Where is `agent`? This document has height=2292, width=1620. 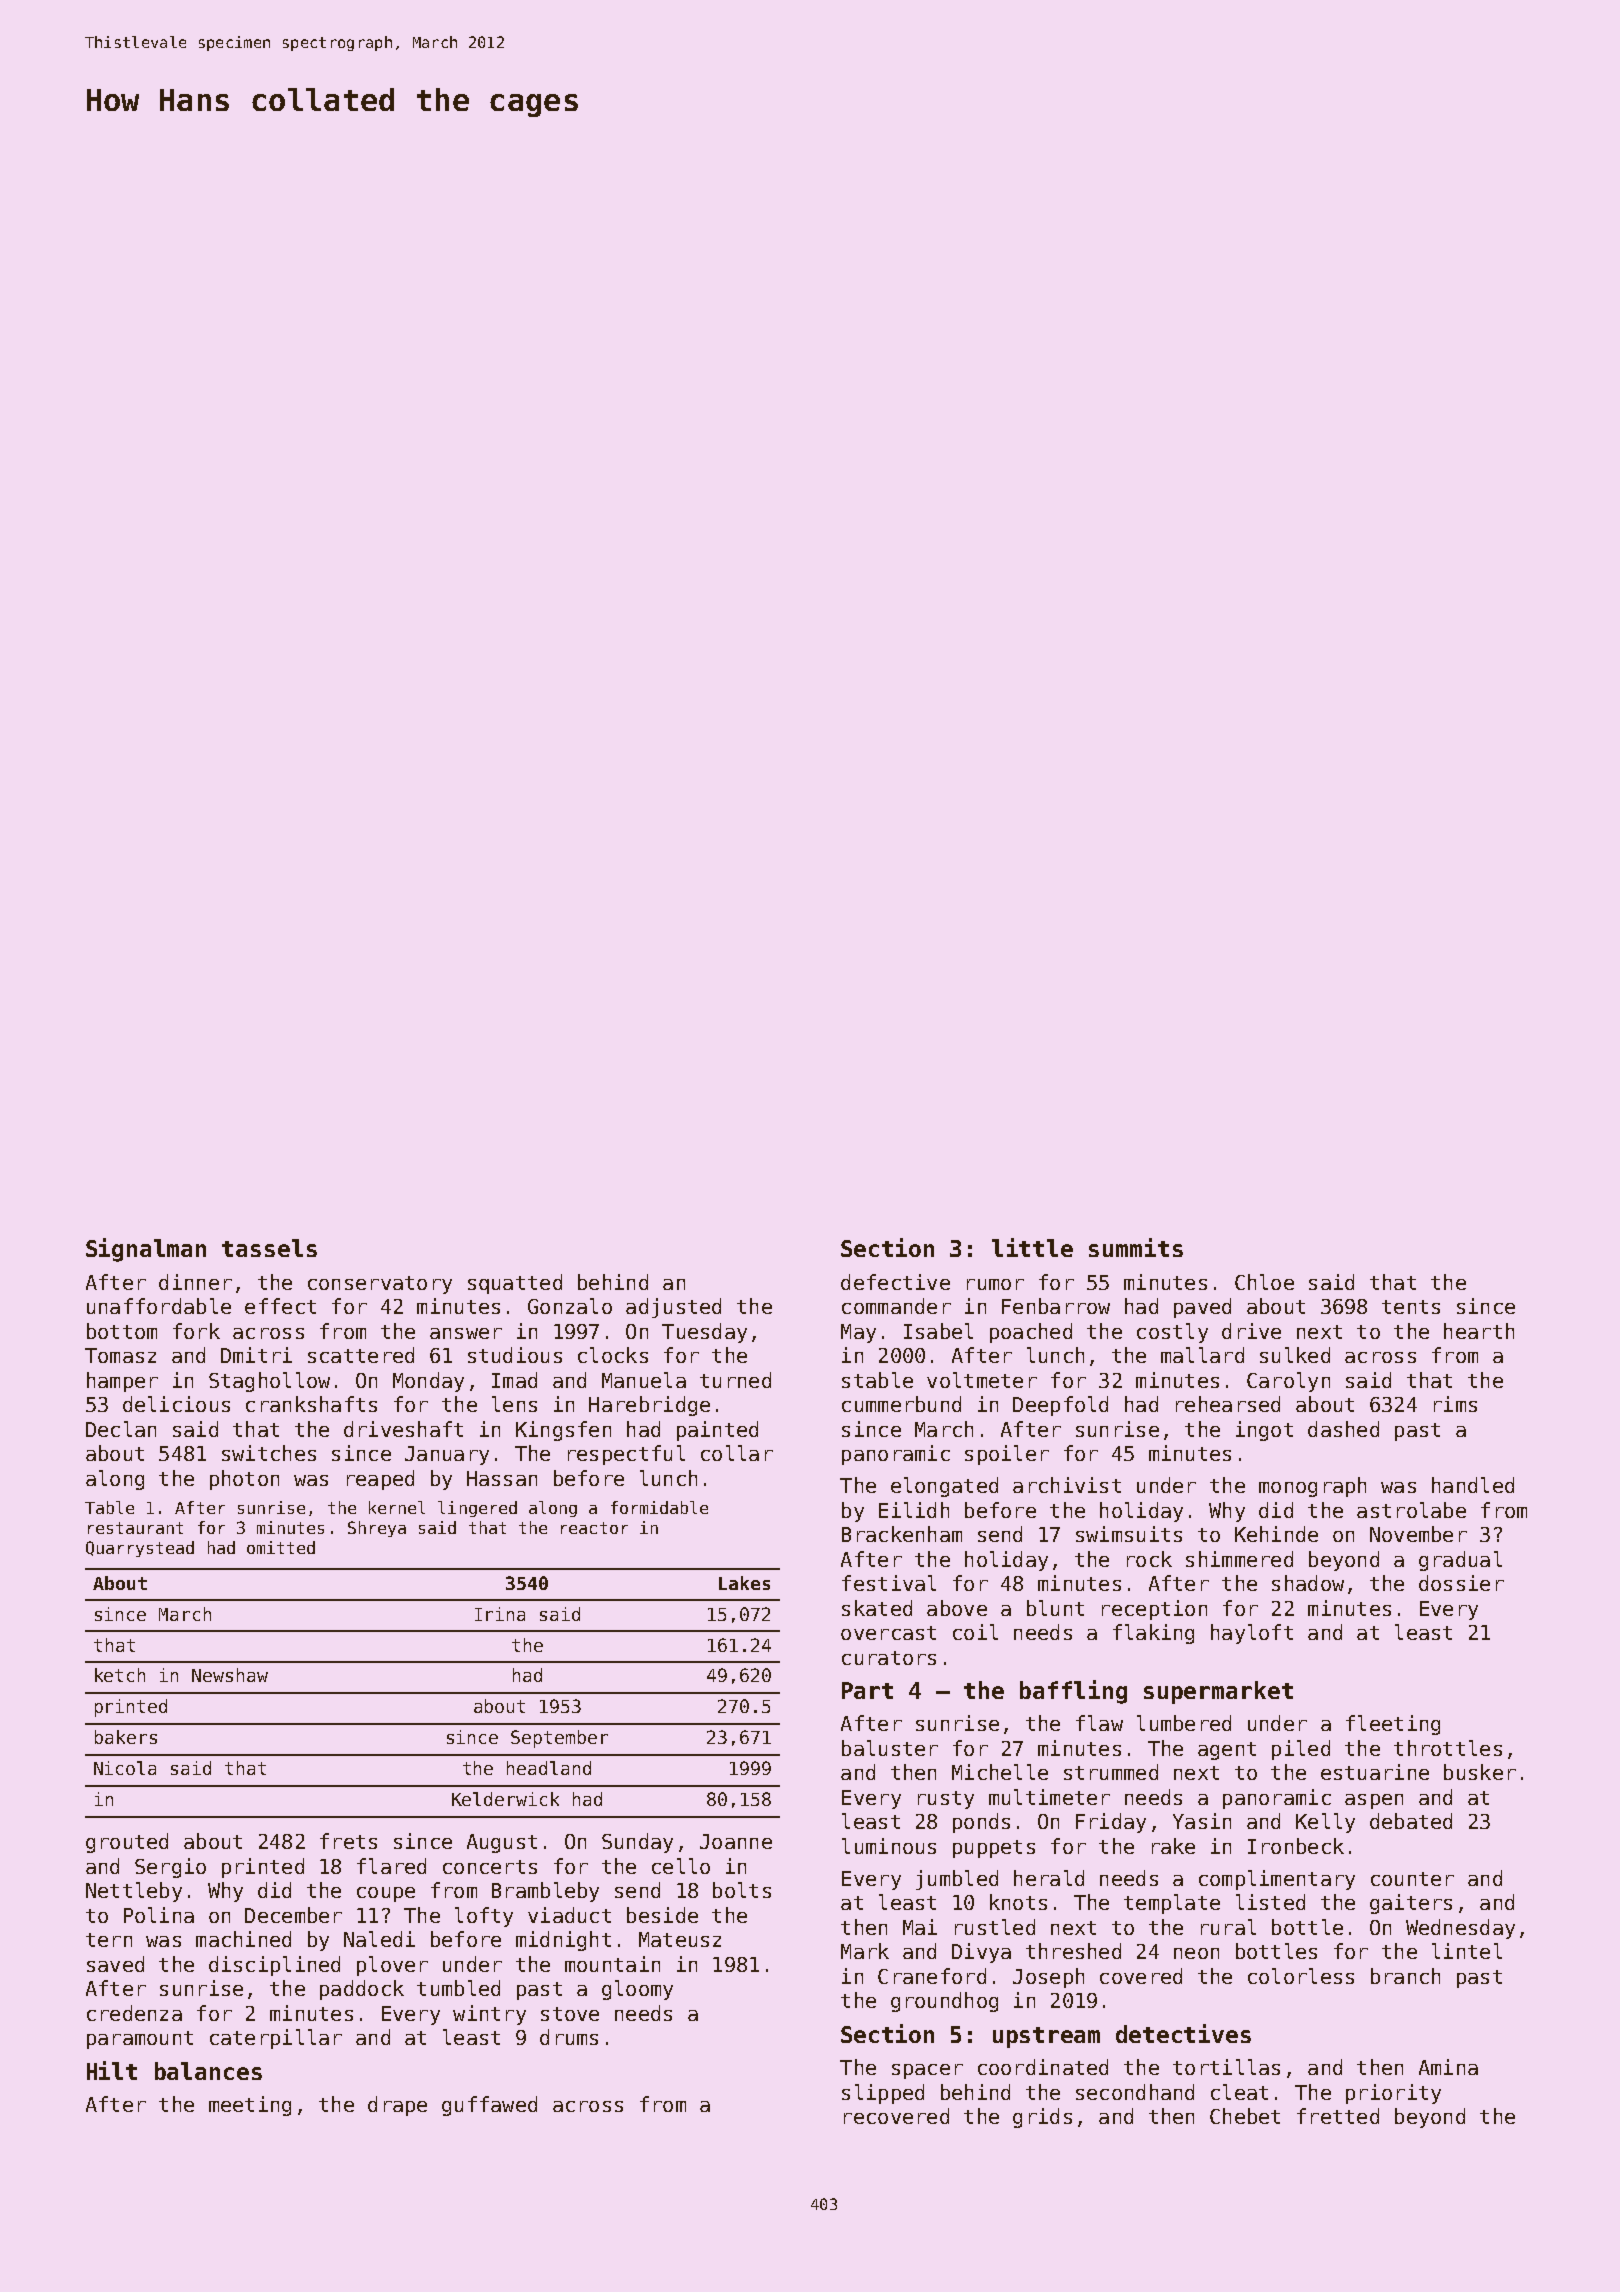
agent is located at coordinates (1227, 1751).
